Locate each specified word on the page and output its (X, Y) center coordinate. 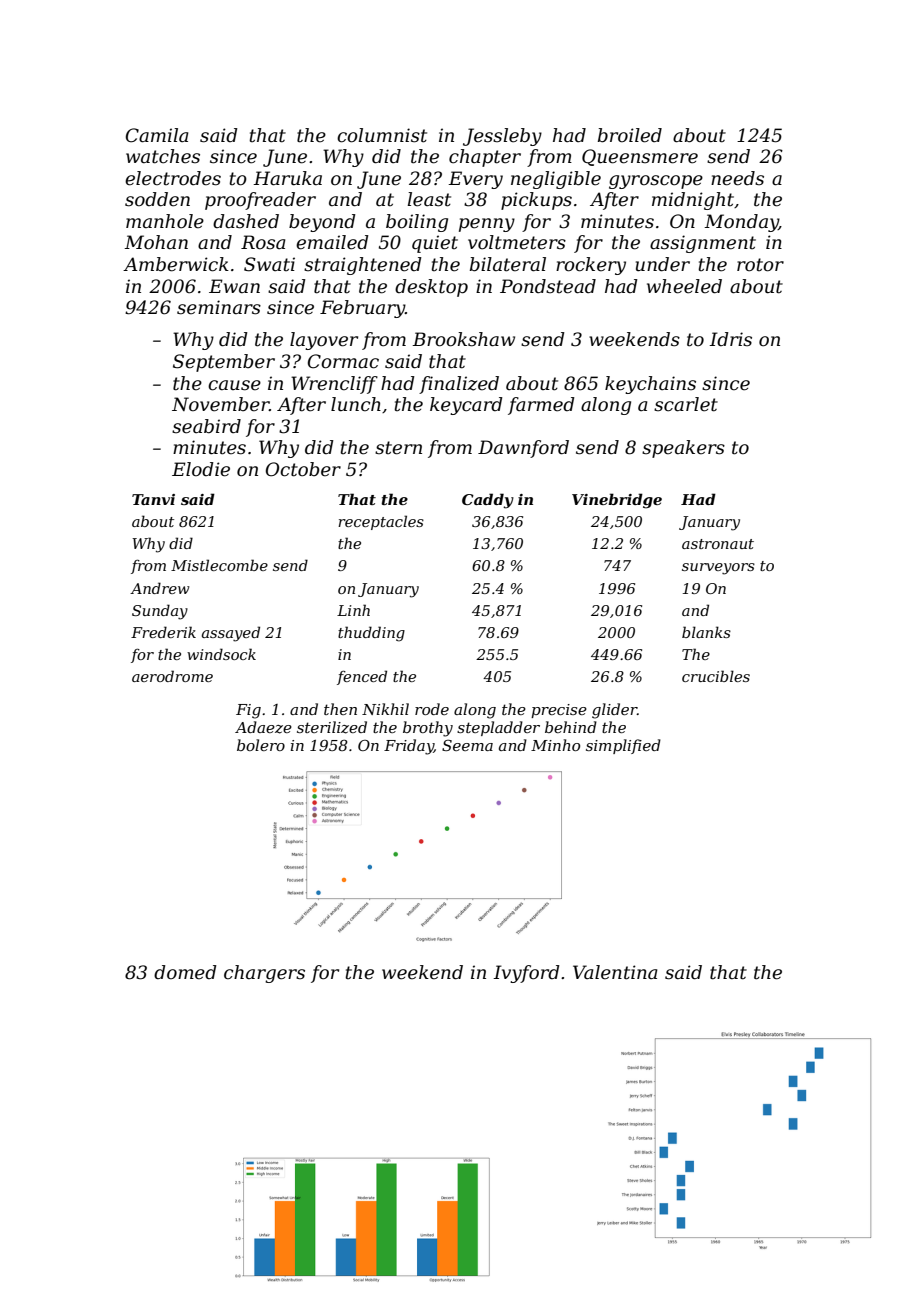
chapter (485, 158)
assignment (703, 244)
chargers (264, 974)
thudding (371, 634)
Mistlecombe (219, 565)
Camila (157, 135)
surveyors (718, 569)
